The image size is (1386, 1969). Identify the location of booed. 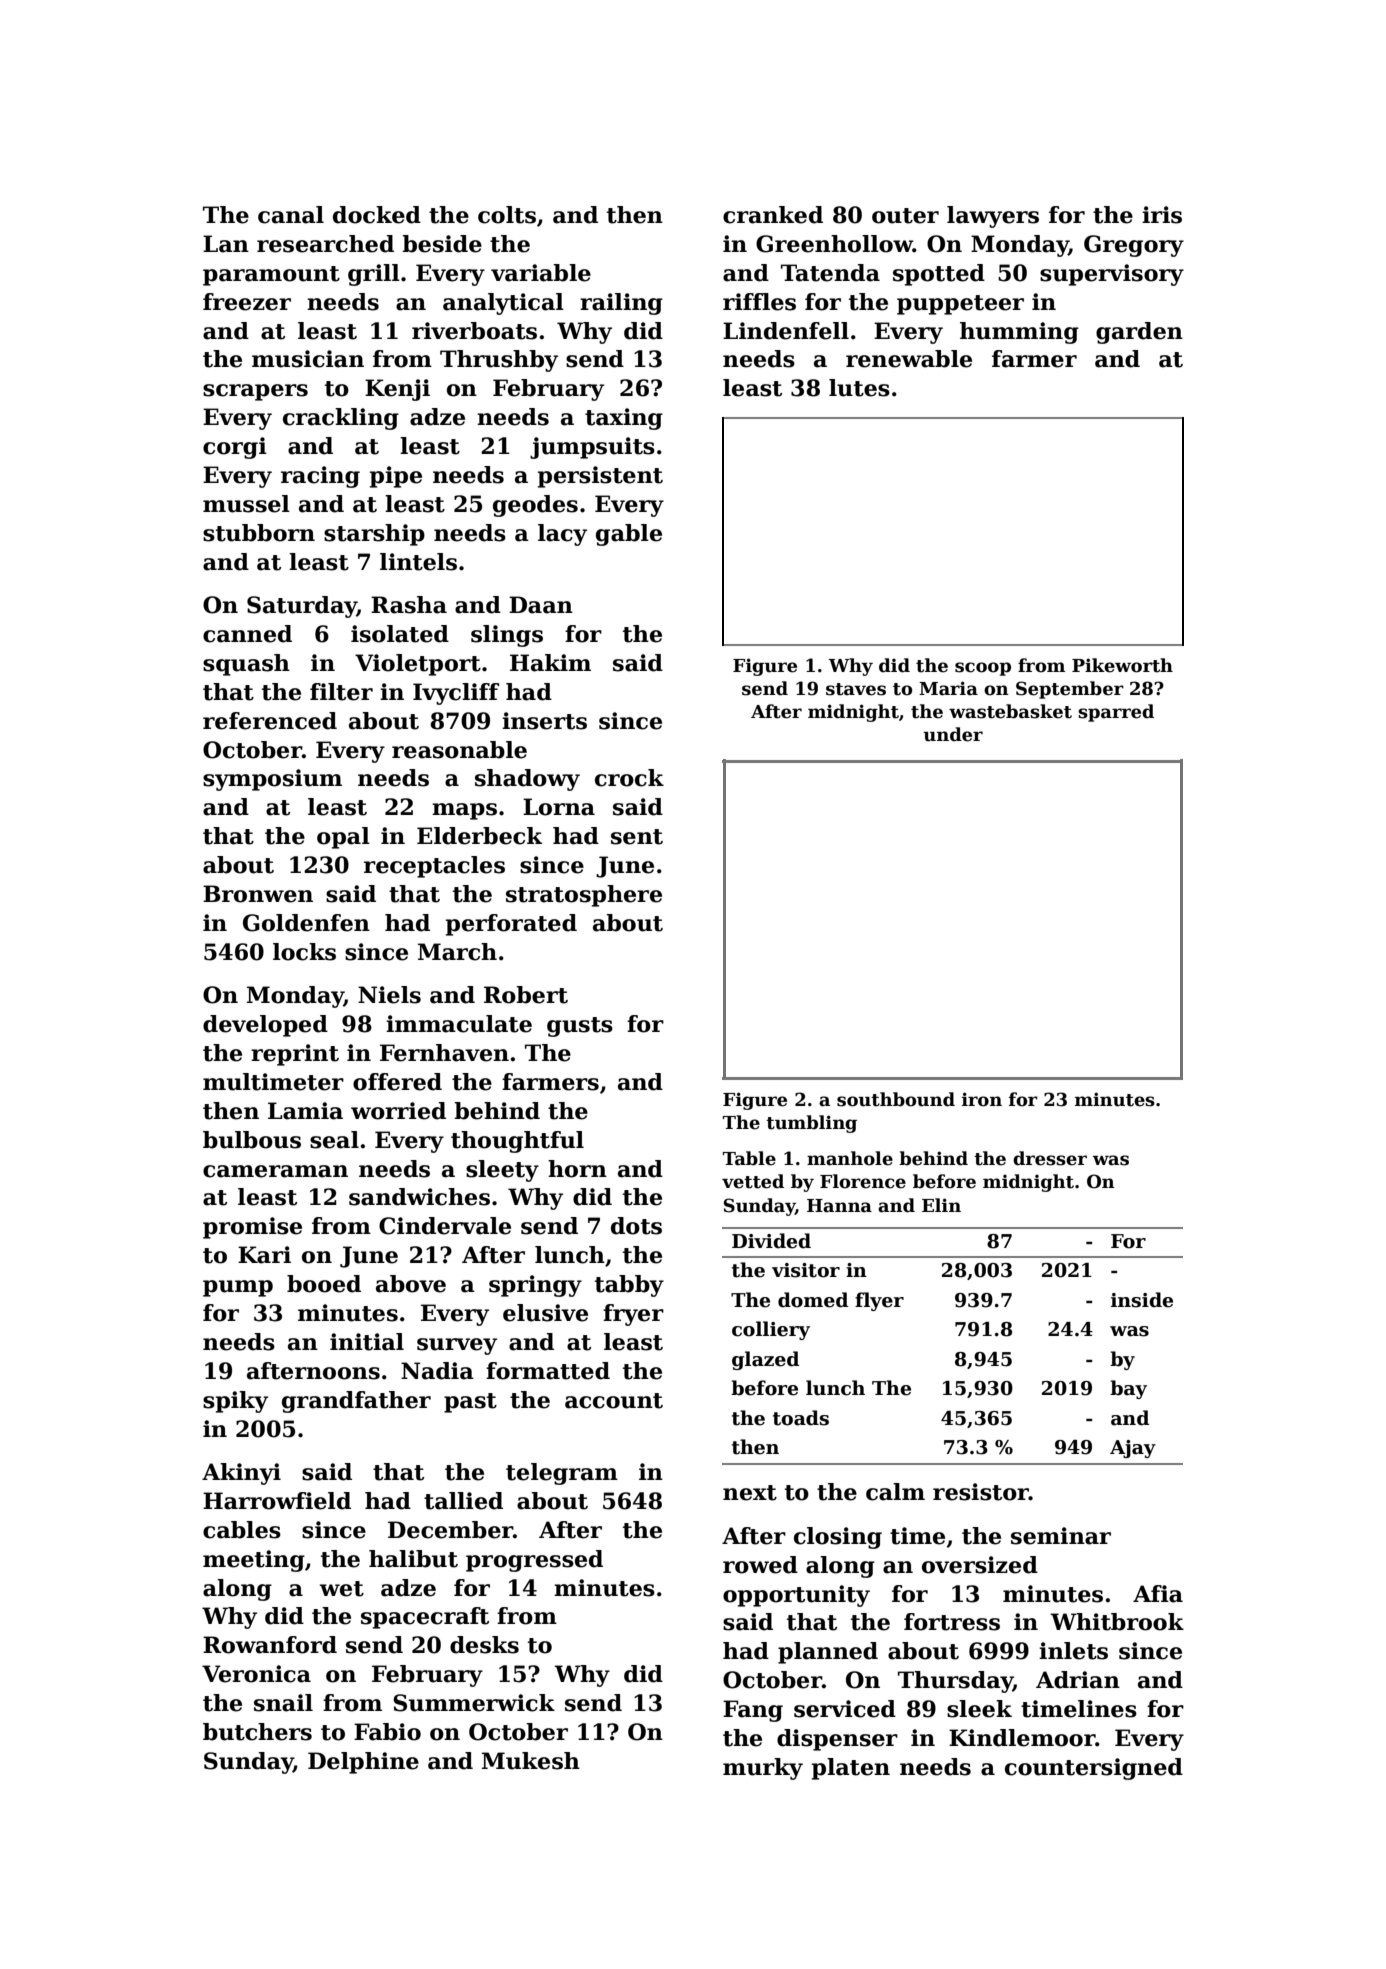
(324, 1284).
